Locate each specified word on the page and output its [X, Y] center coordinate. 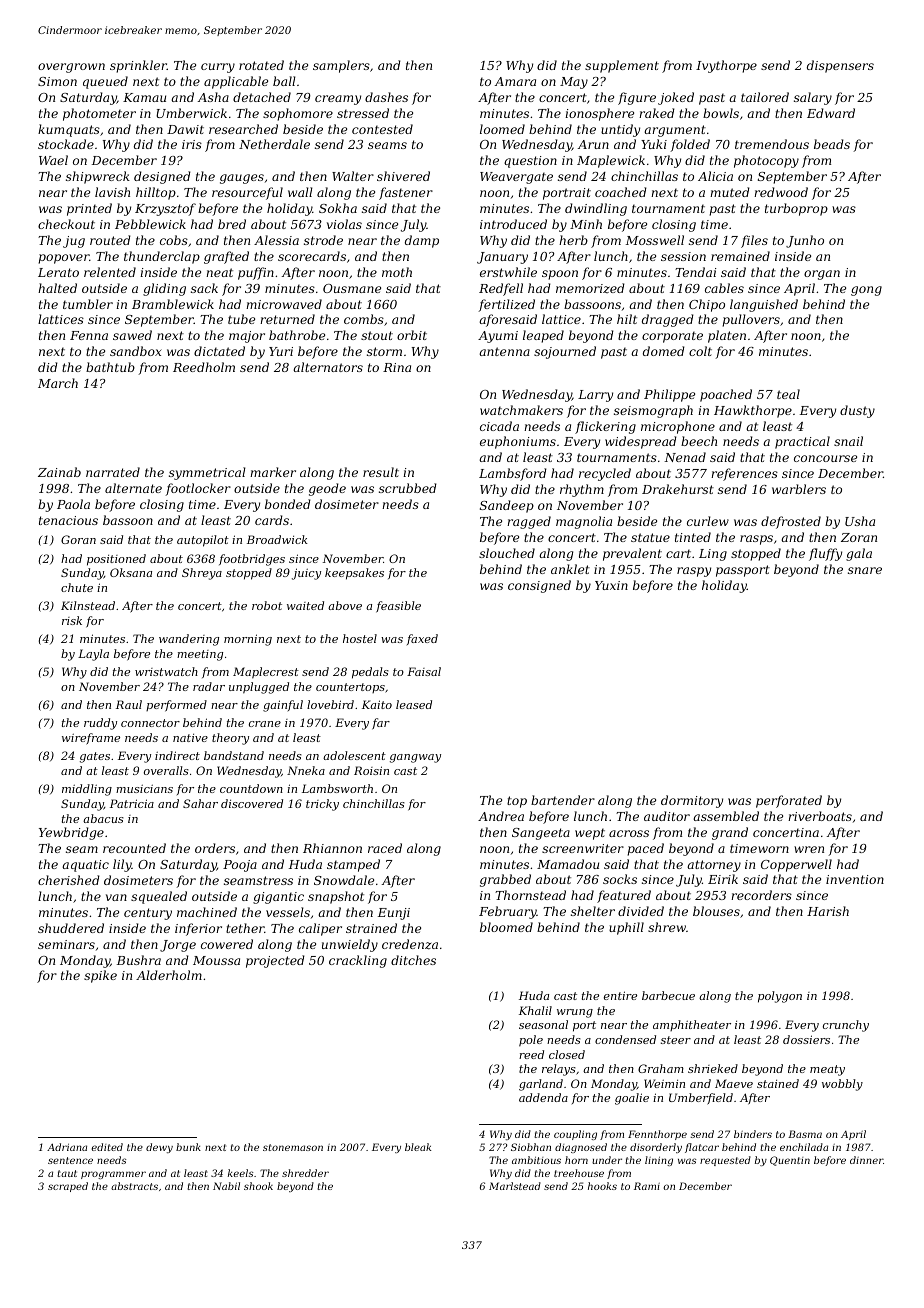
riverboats [820, 816]
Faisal [424, 671]
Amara [515, 81]
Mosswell [655, 240]
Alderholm [169, 975]
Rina [397, 367]
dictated [219, 351]
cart [678, 553]
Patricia [132, 803]
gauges [242, 179]
